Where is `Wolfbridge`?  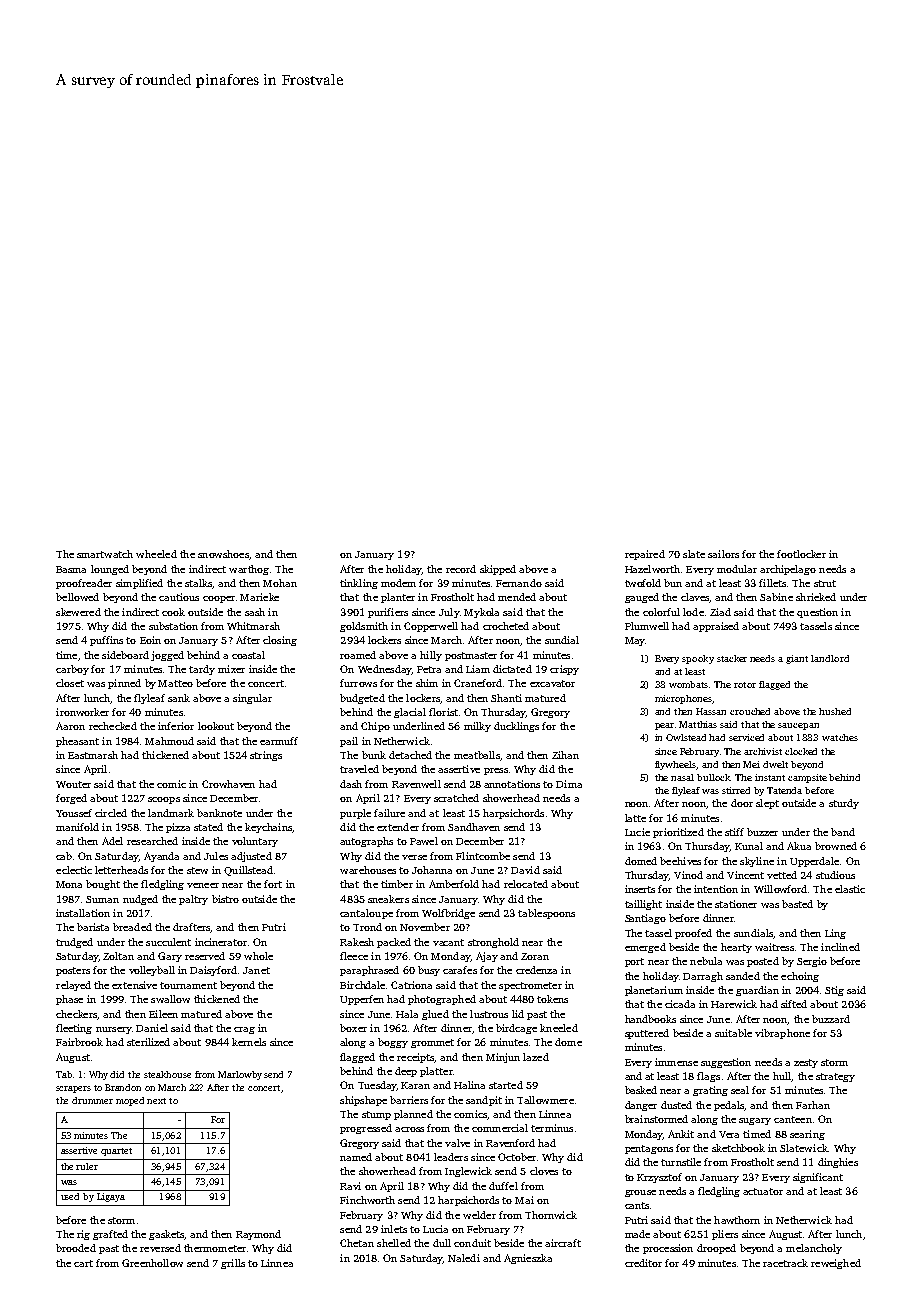 Wolfbridge is located at coordinates (448, 914).
